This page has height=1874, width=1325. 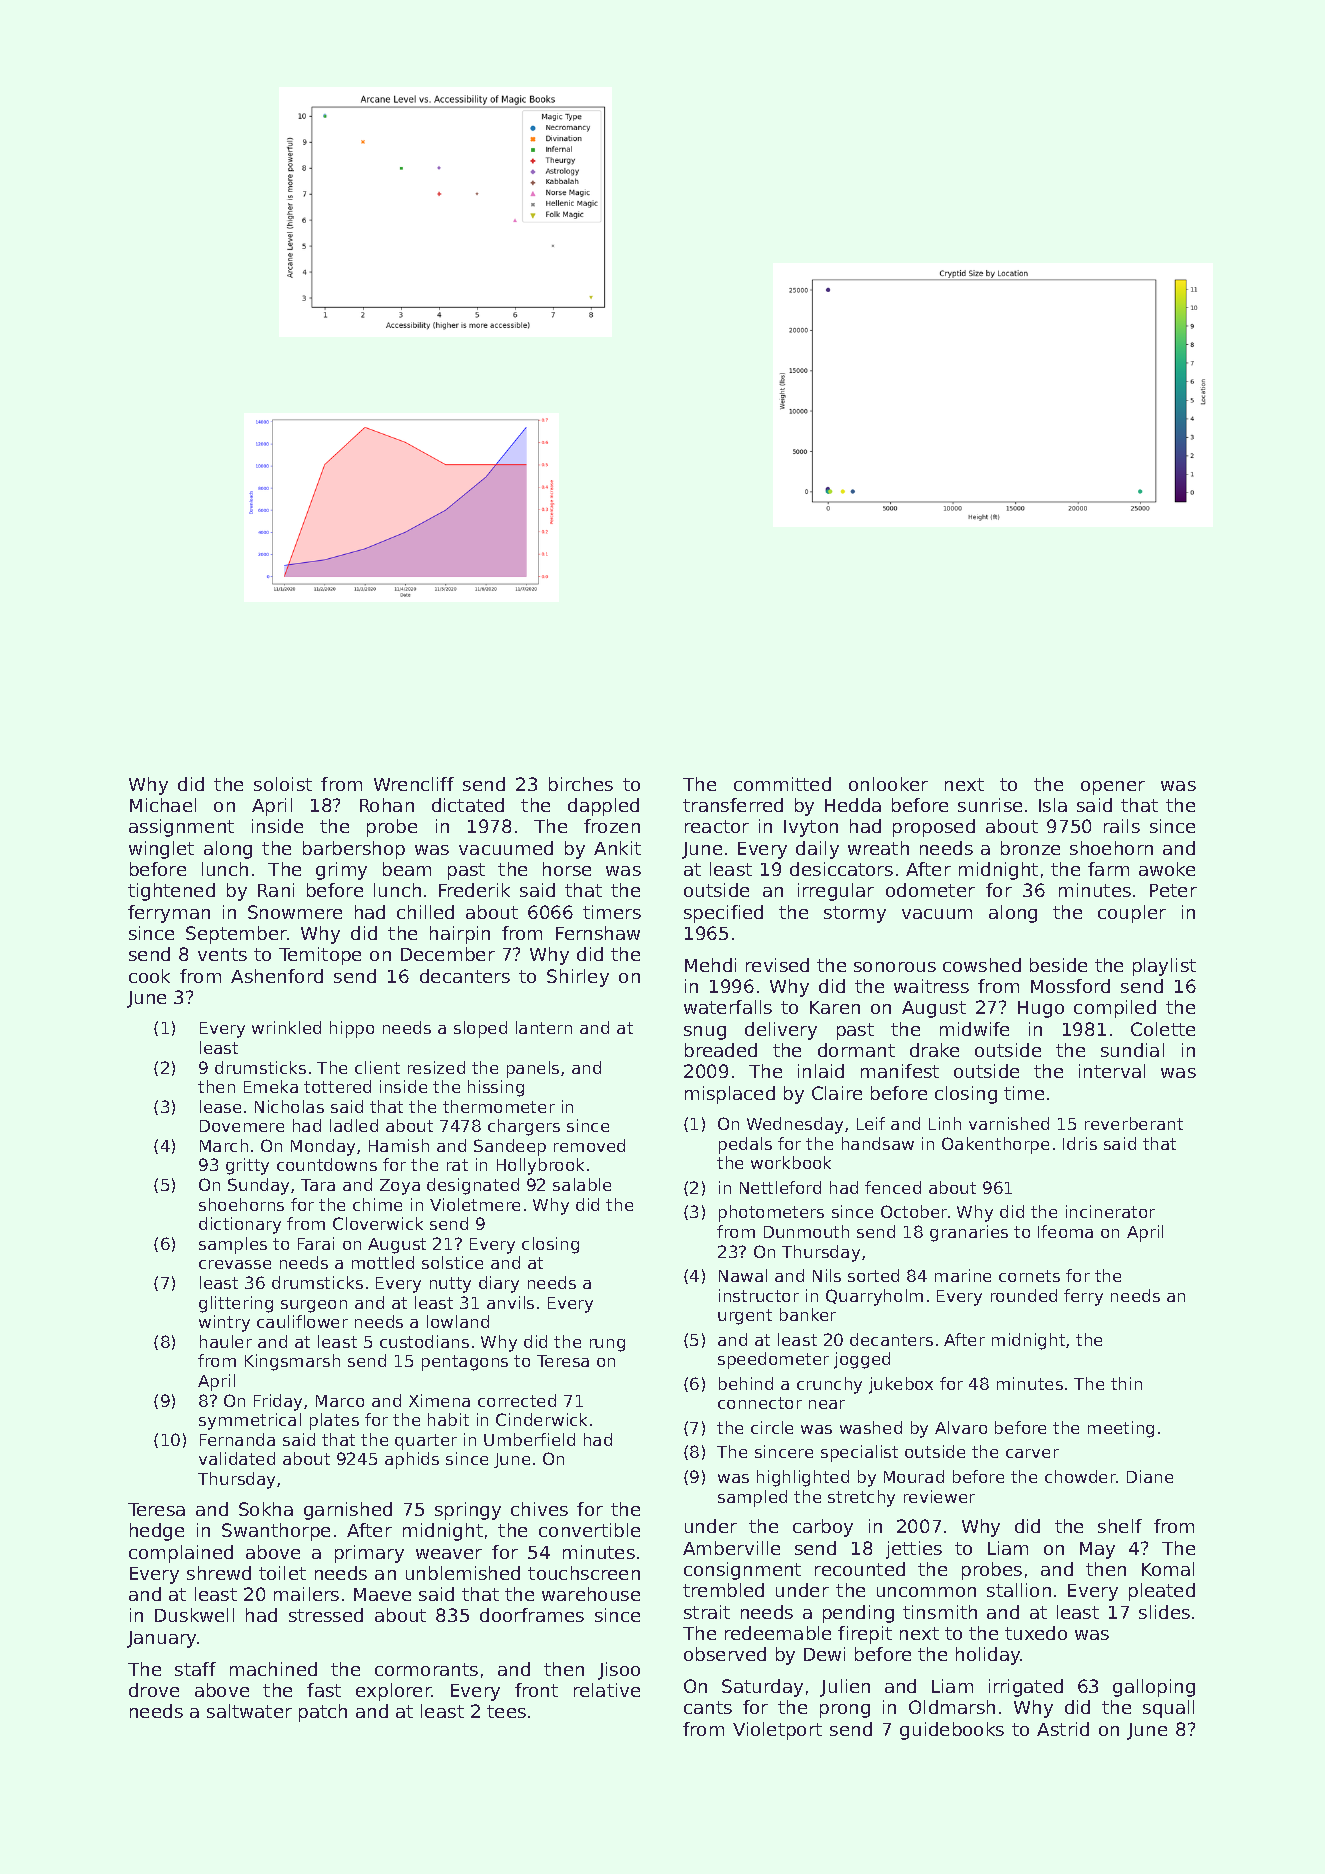 I want to click on winglet, so click(x=161, y=850).
